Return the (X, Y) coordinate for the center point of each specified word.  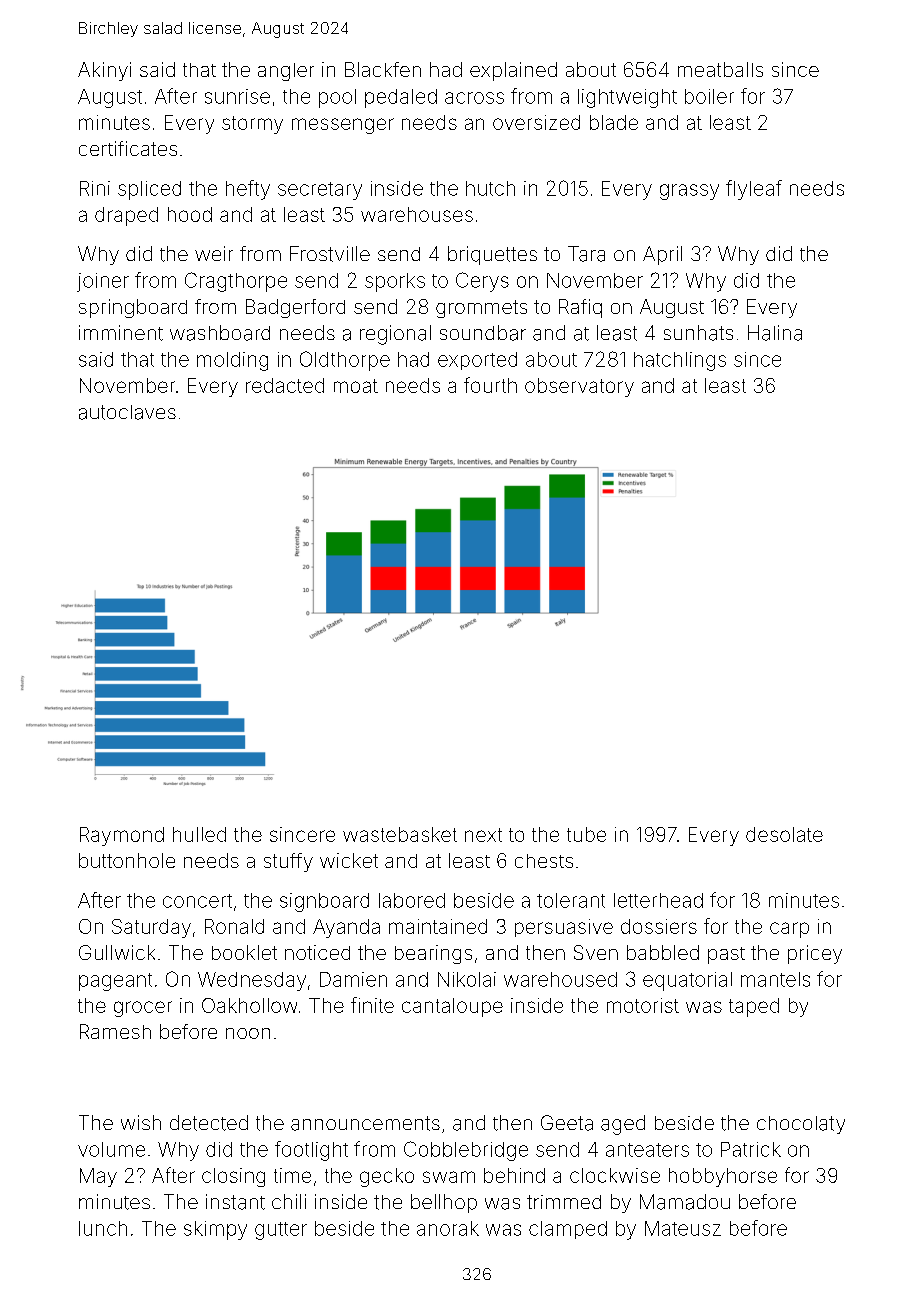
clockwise (615, 1175)
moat (356, 386)
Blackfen (383, 69)
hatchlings (680, 361)
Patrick (751, 1149)
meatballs (720, 69)
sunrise (237, 96)
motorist (643, 1005)
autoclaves (127, 412)
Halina (775, 333)
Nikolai (467, 979)
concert (197, 901)
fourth (490, 385)
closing (233, 1177)
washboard (220, 333)
